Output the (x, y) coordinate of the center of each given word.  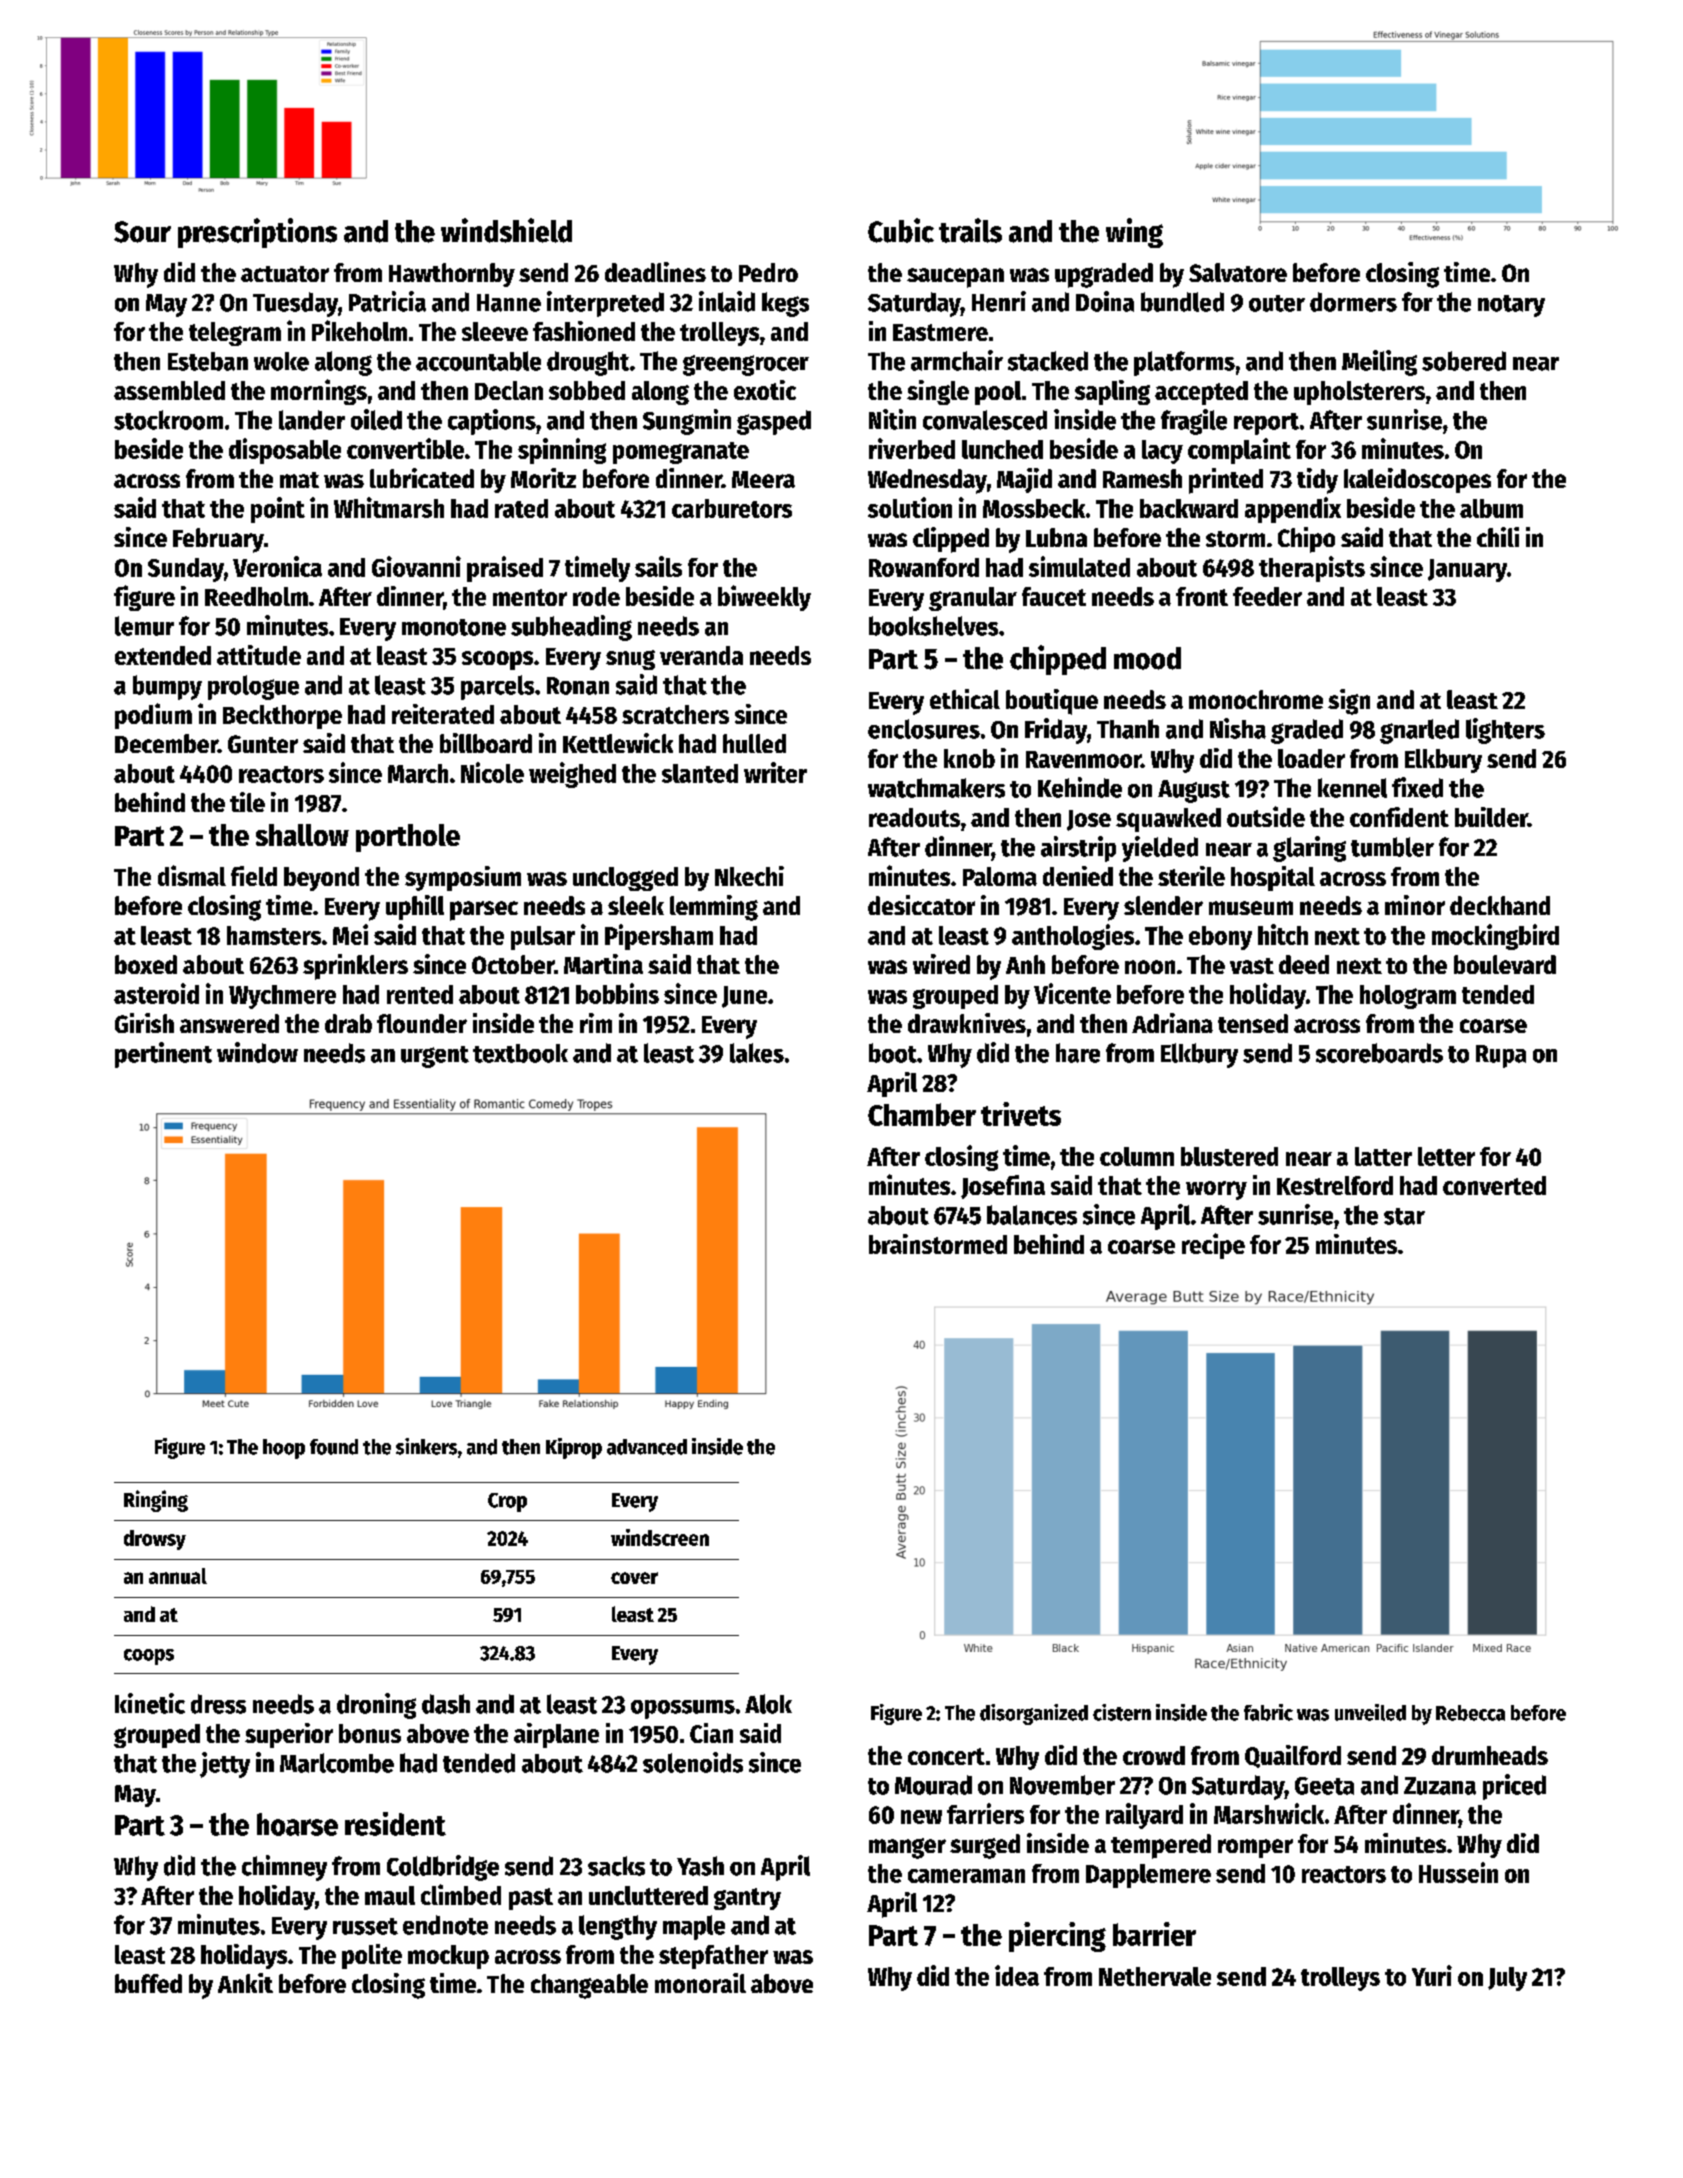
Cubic (901, 230)
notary (1511, 306)
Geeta (1324, 1786)
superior (289, 1735)
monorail (700, 1983)
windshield (506, 230)
